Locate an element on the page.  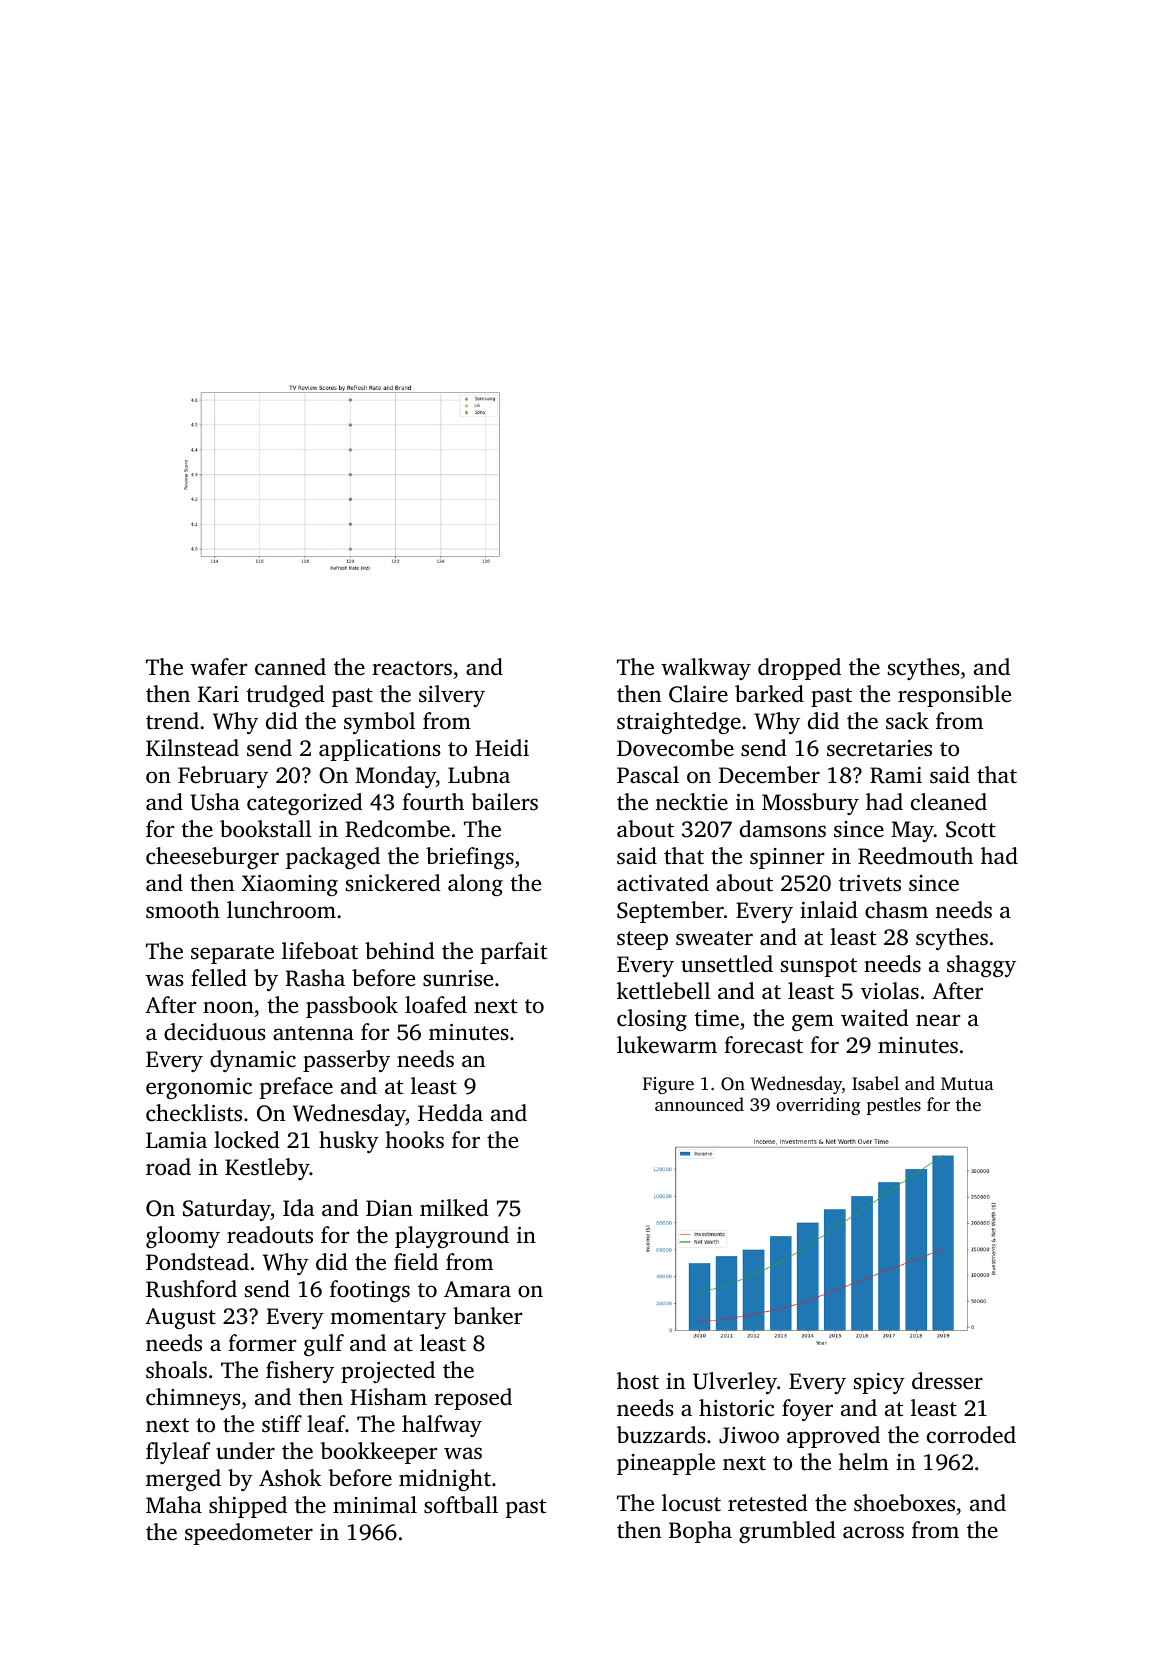
dropped is located at coordinates (799, 669).
